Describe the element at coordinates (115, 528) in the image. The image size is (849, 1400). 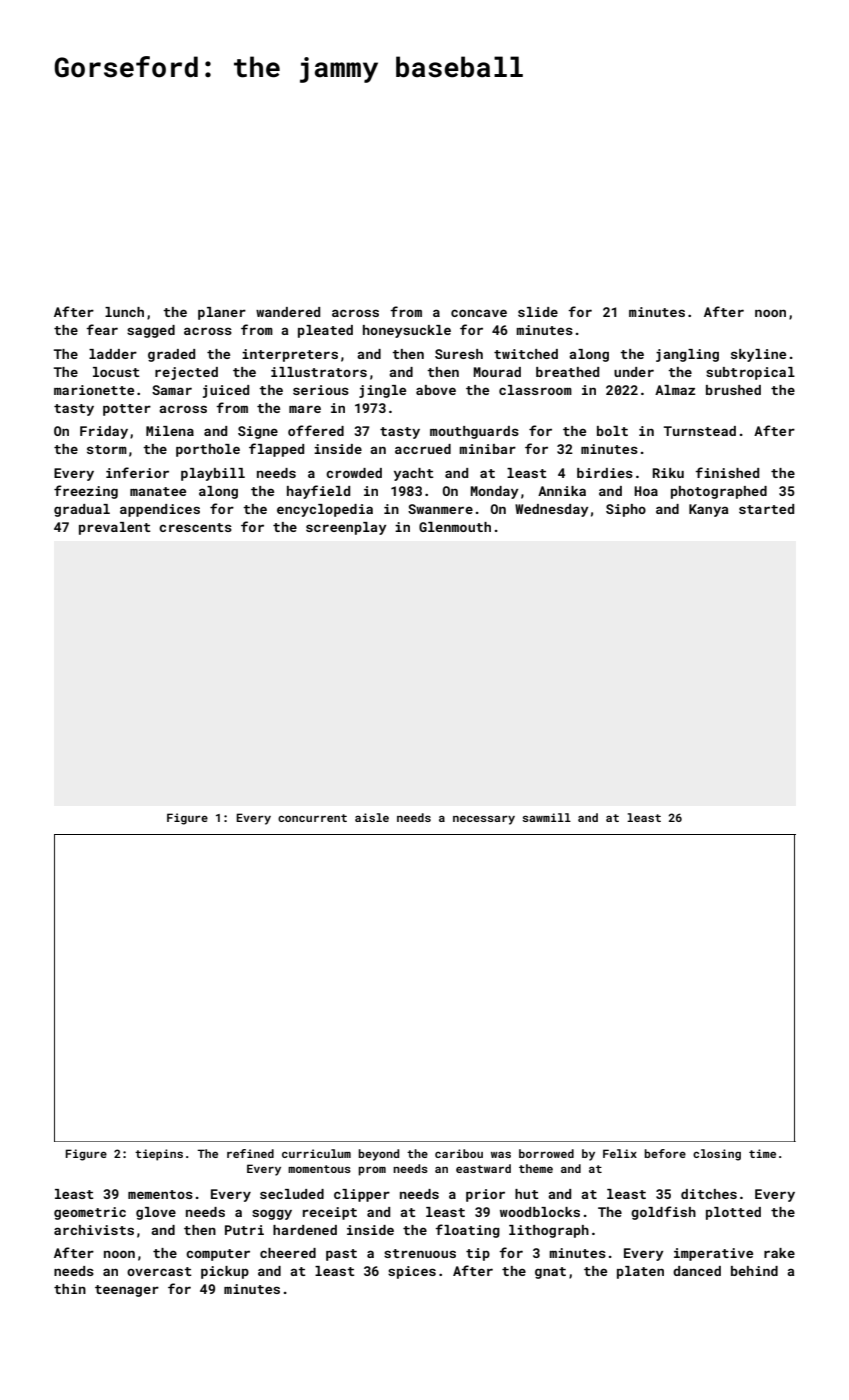
I see `prevalent` at that location.
